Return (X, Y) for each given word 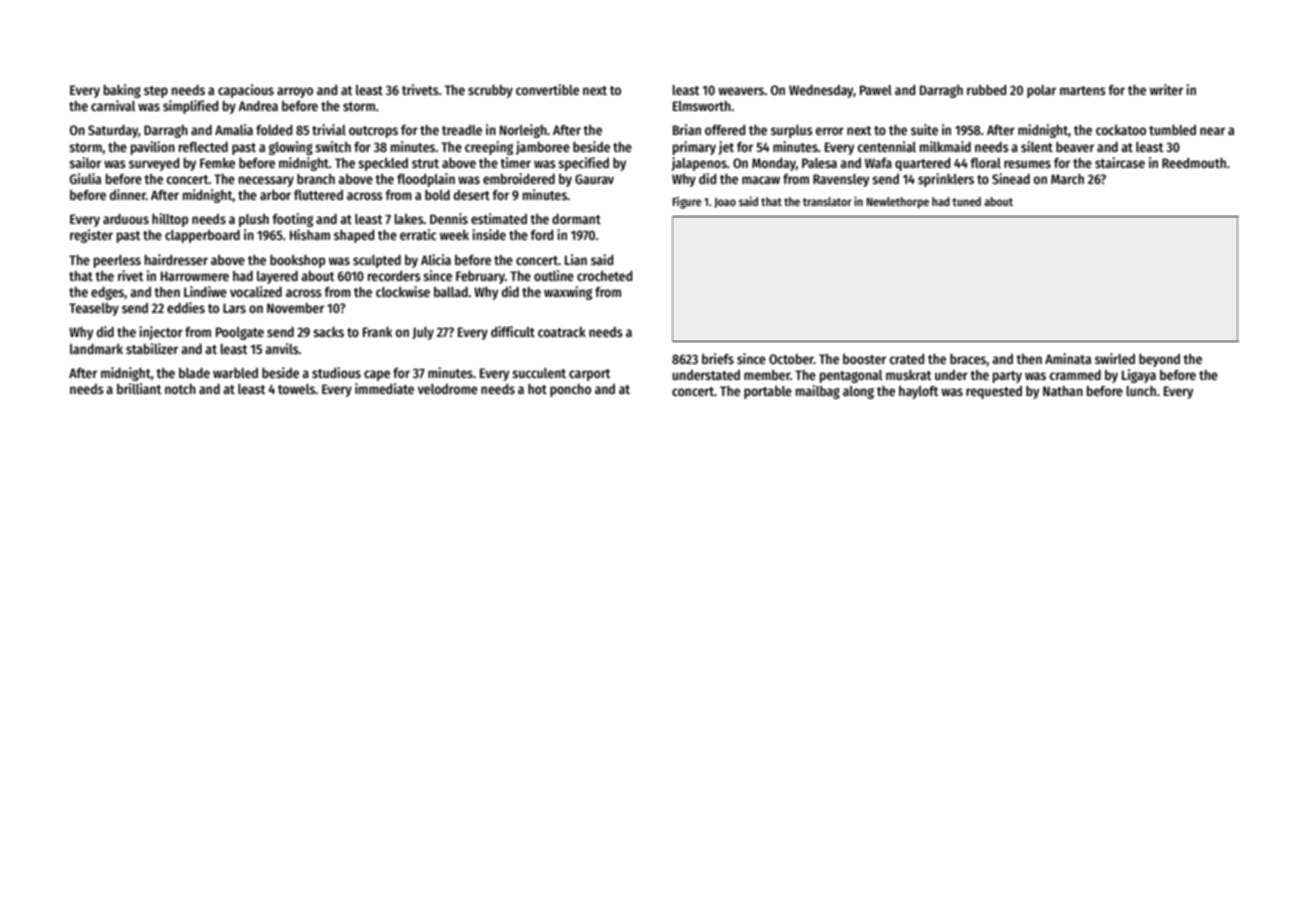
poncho (570, 390)
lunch (1141, 391)
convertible (547, 89)
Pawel (876, 90)
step (156, 92)
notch (180, 389)
